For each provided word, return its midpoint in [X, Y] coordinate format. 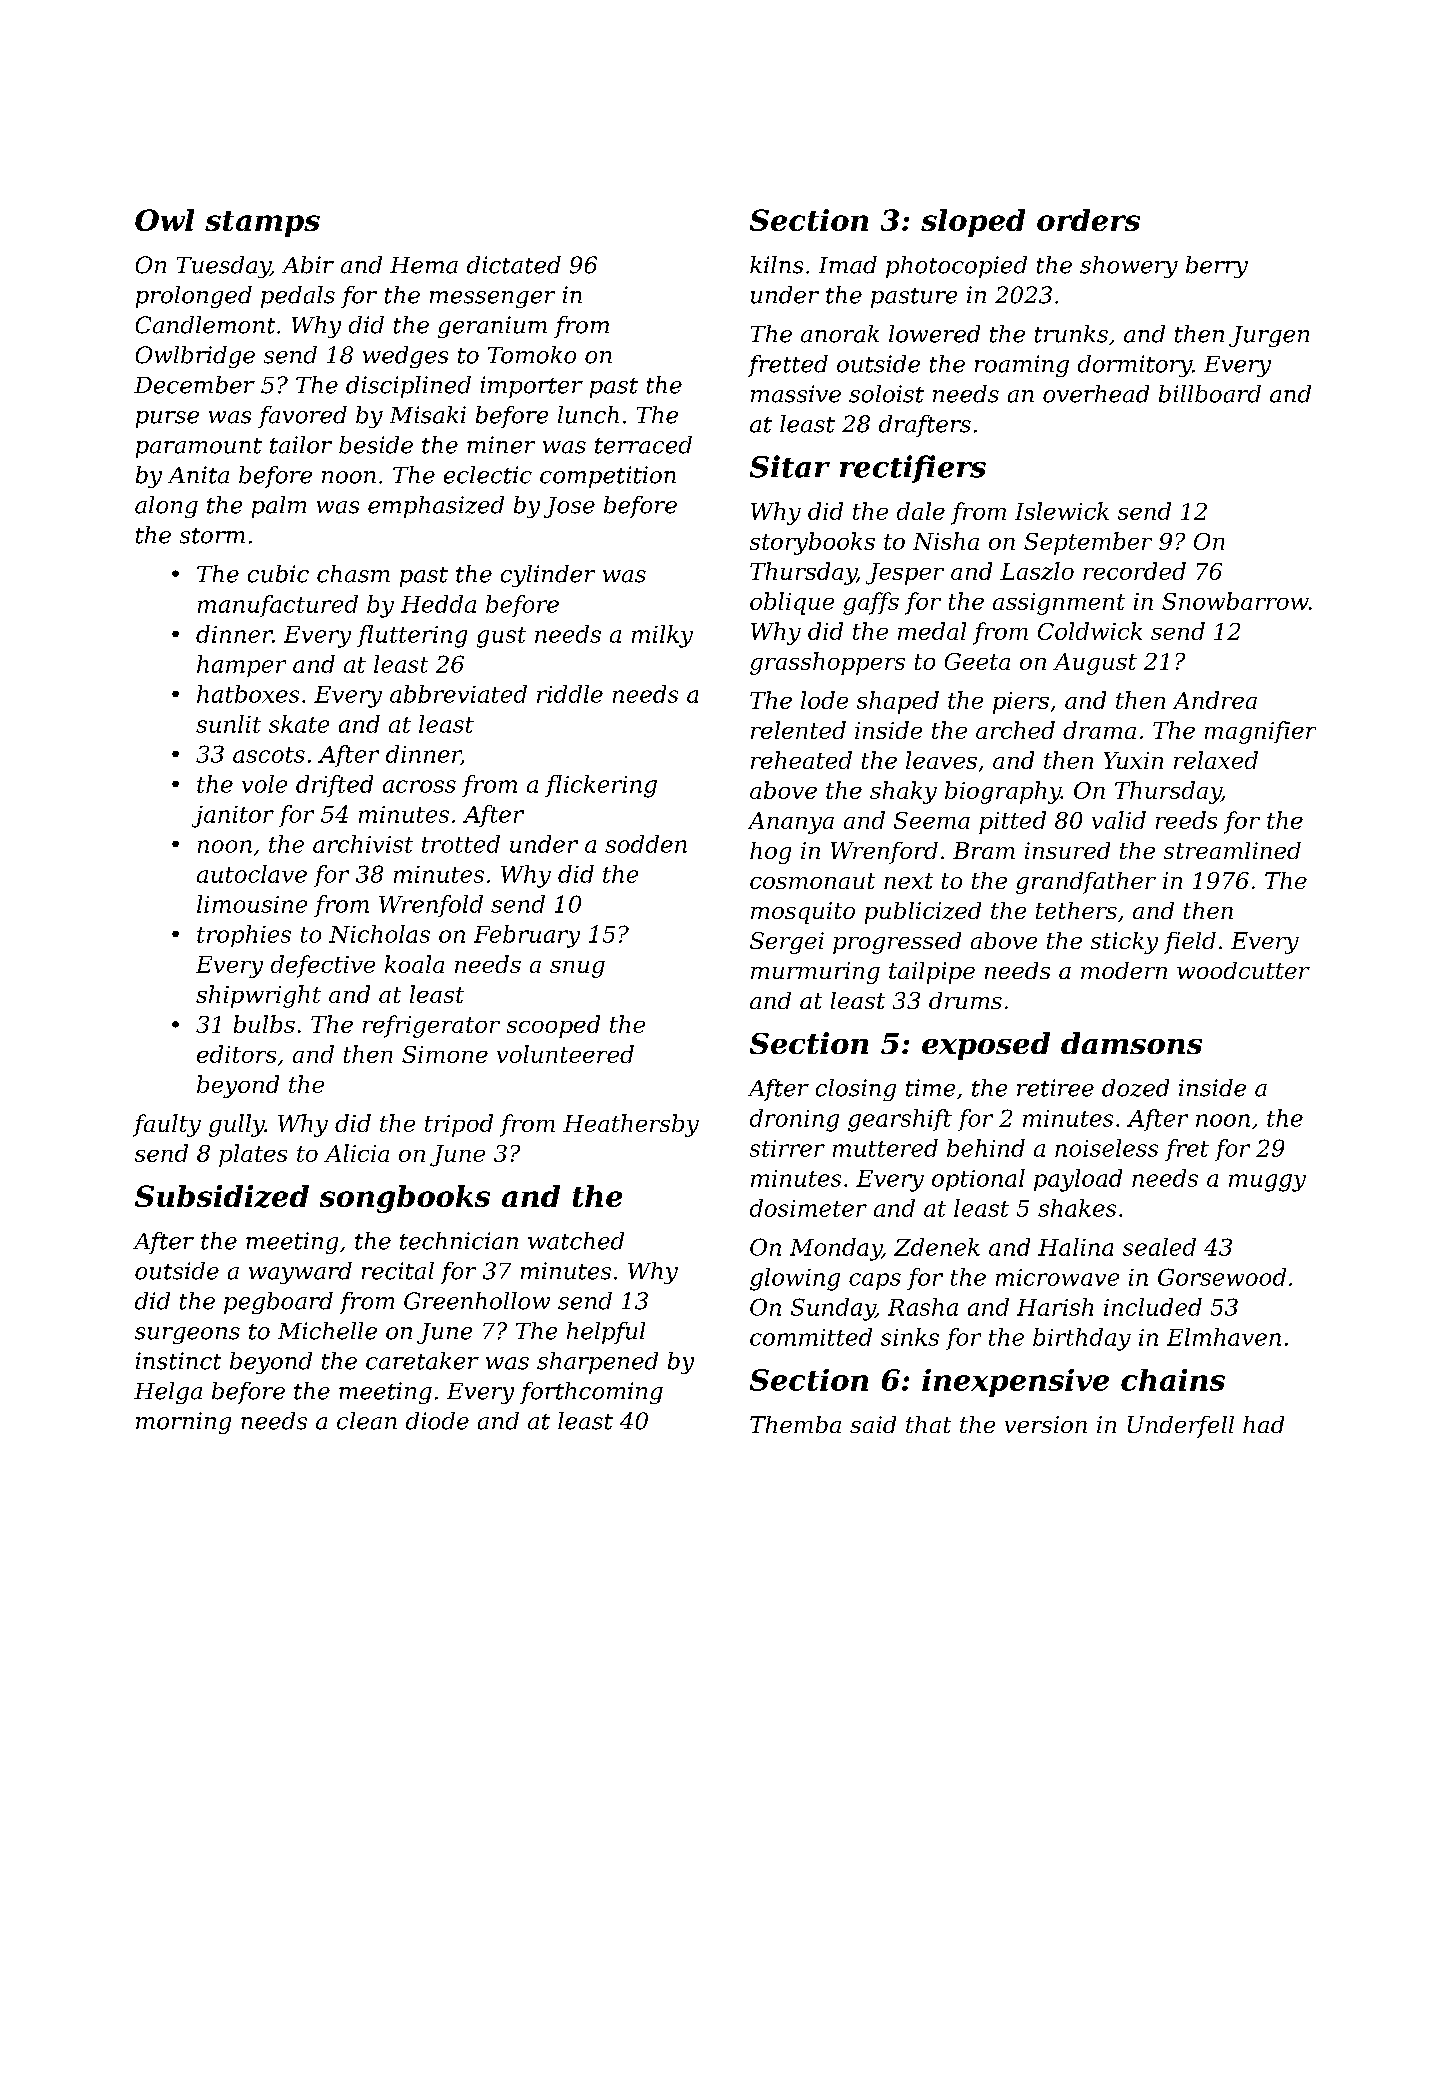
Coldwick [1090, 631]
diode [437, 1421]
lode [824, 700]
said [873, 1424]
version [1046, 1424]
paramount [199, 448]
